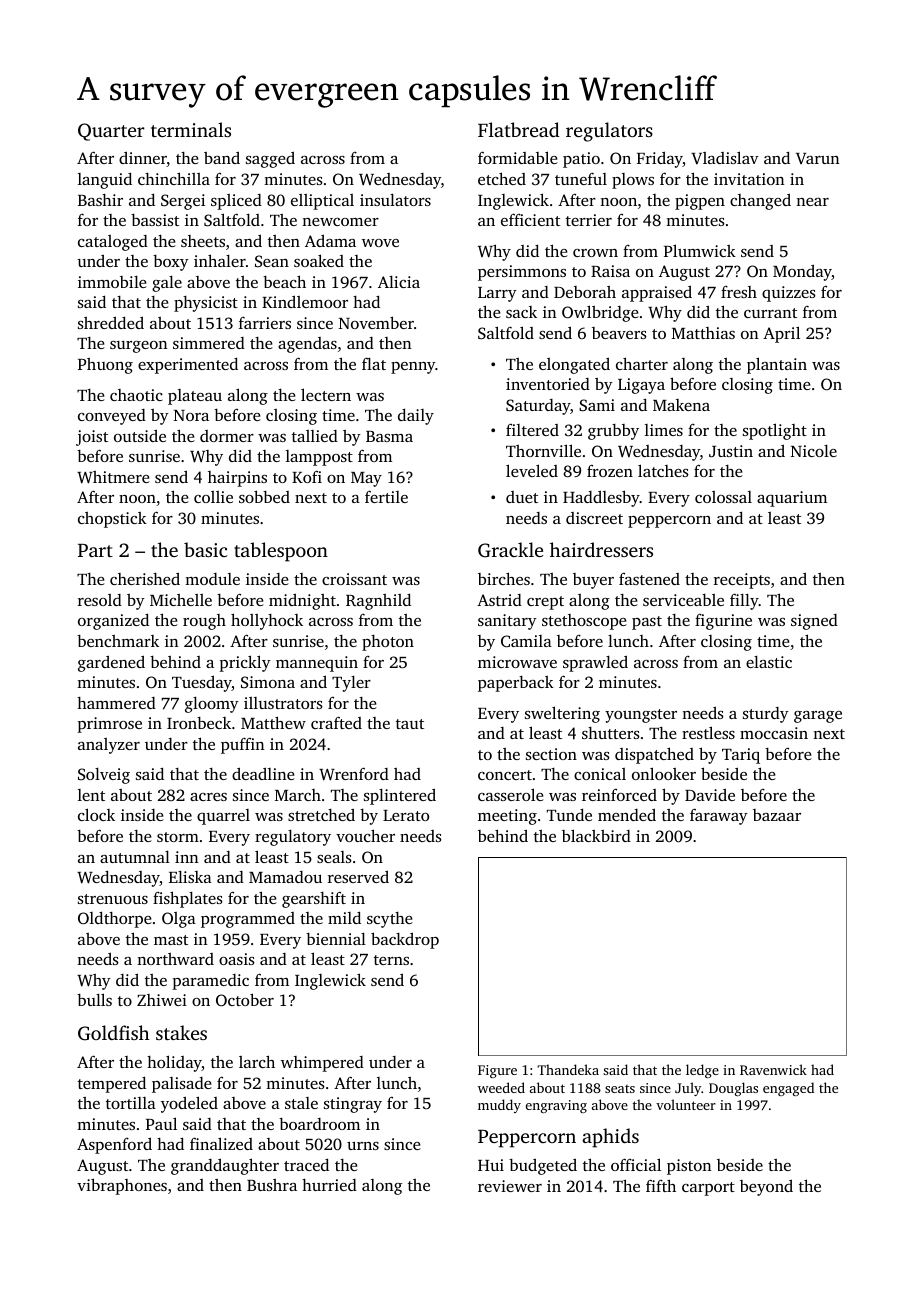 This image has width=924, height=1314. What do you see at coordinates (719, 816) in the image?
I see `faraway` at bounding box center [719, 816].
